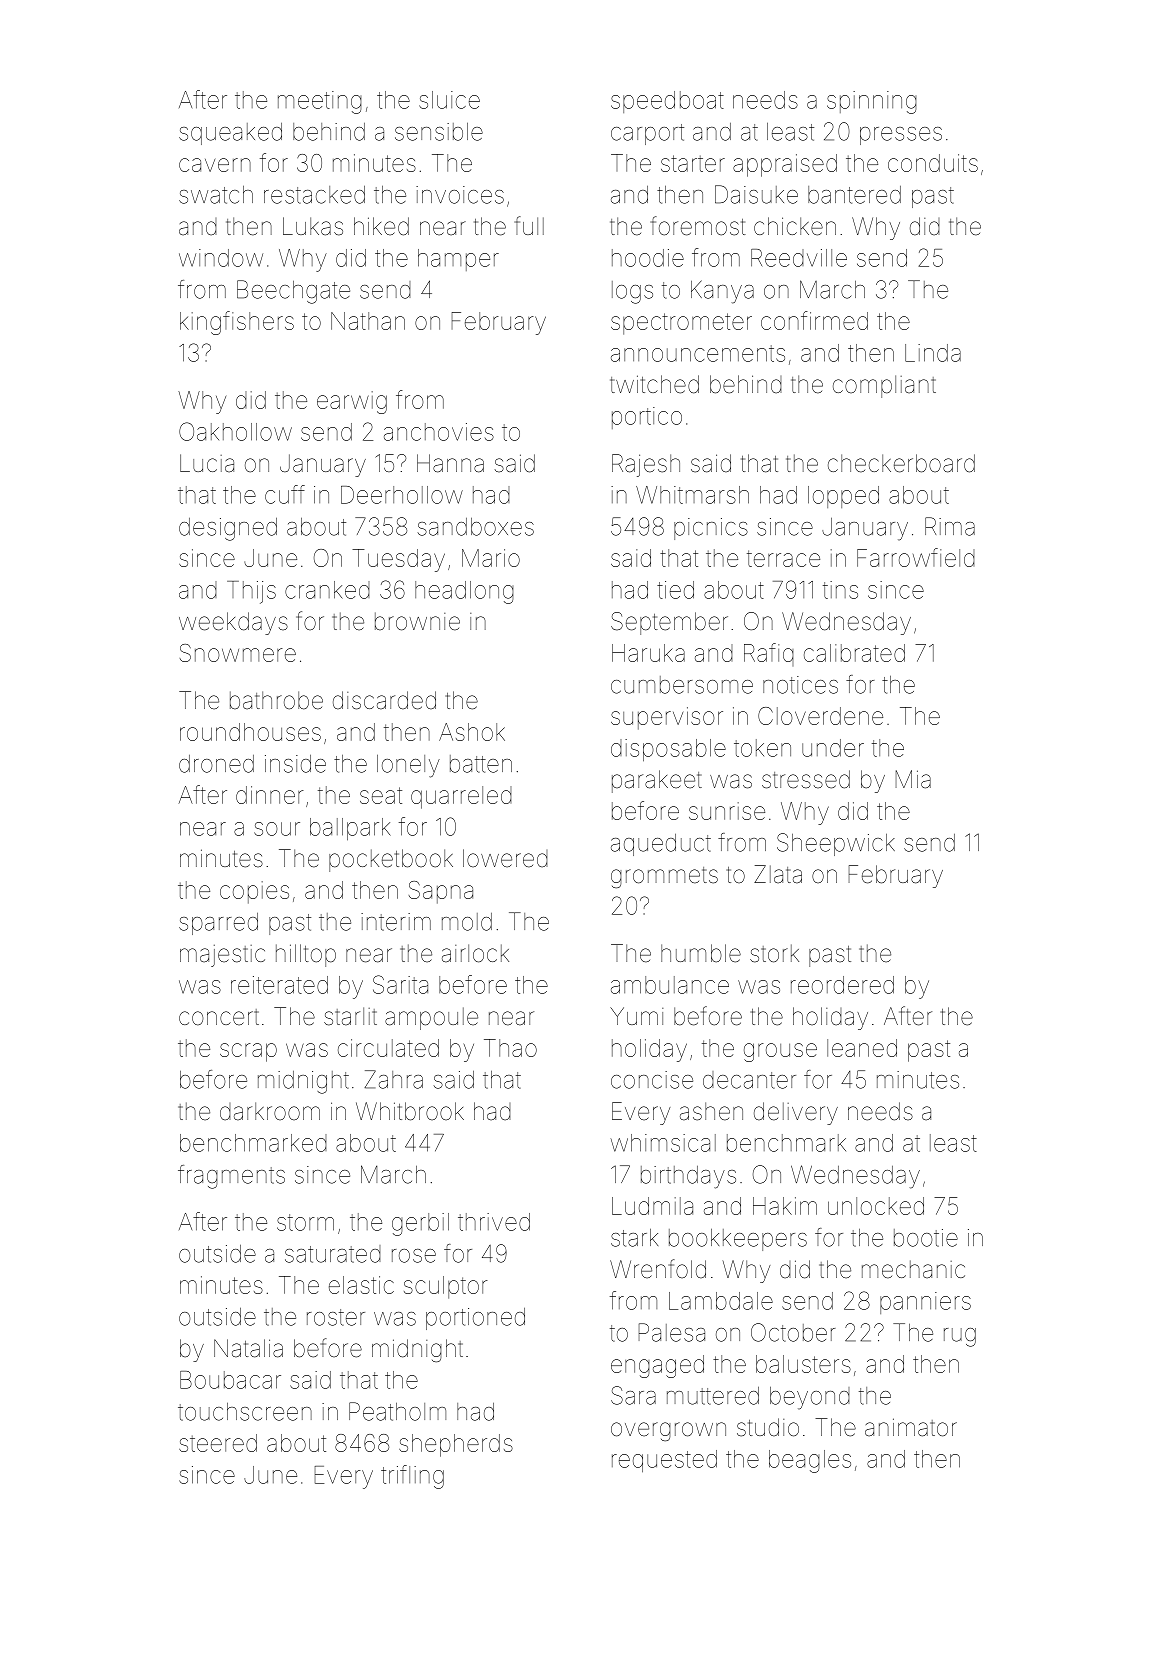  Describe the element at coordinates (218, 1443) in the image. I see `steered` at that location.
